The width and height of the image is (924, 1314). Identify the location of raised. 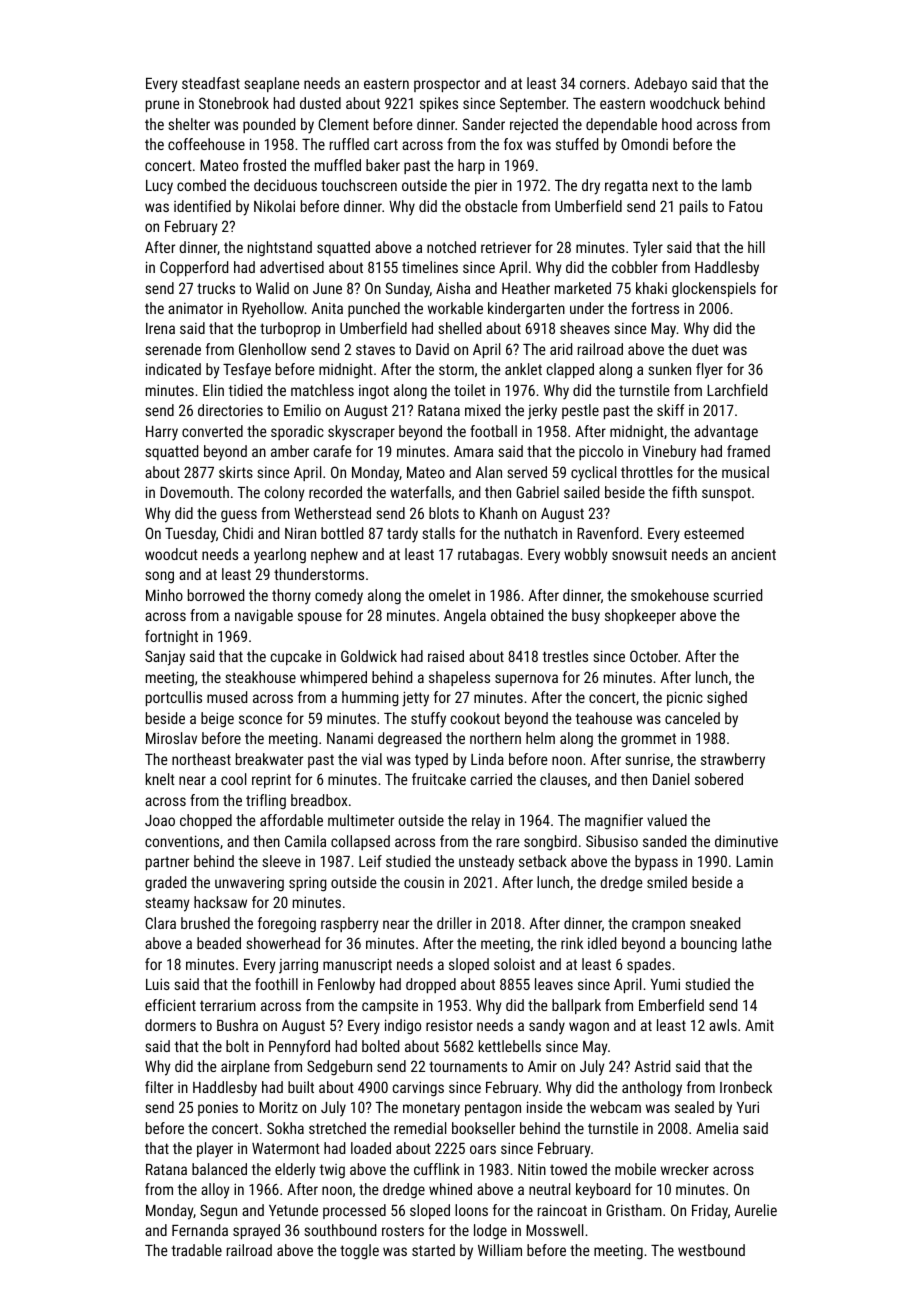
(446, 656).
